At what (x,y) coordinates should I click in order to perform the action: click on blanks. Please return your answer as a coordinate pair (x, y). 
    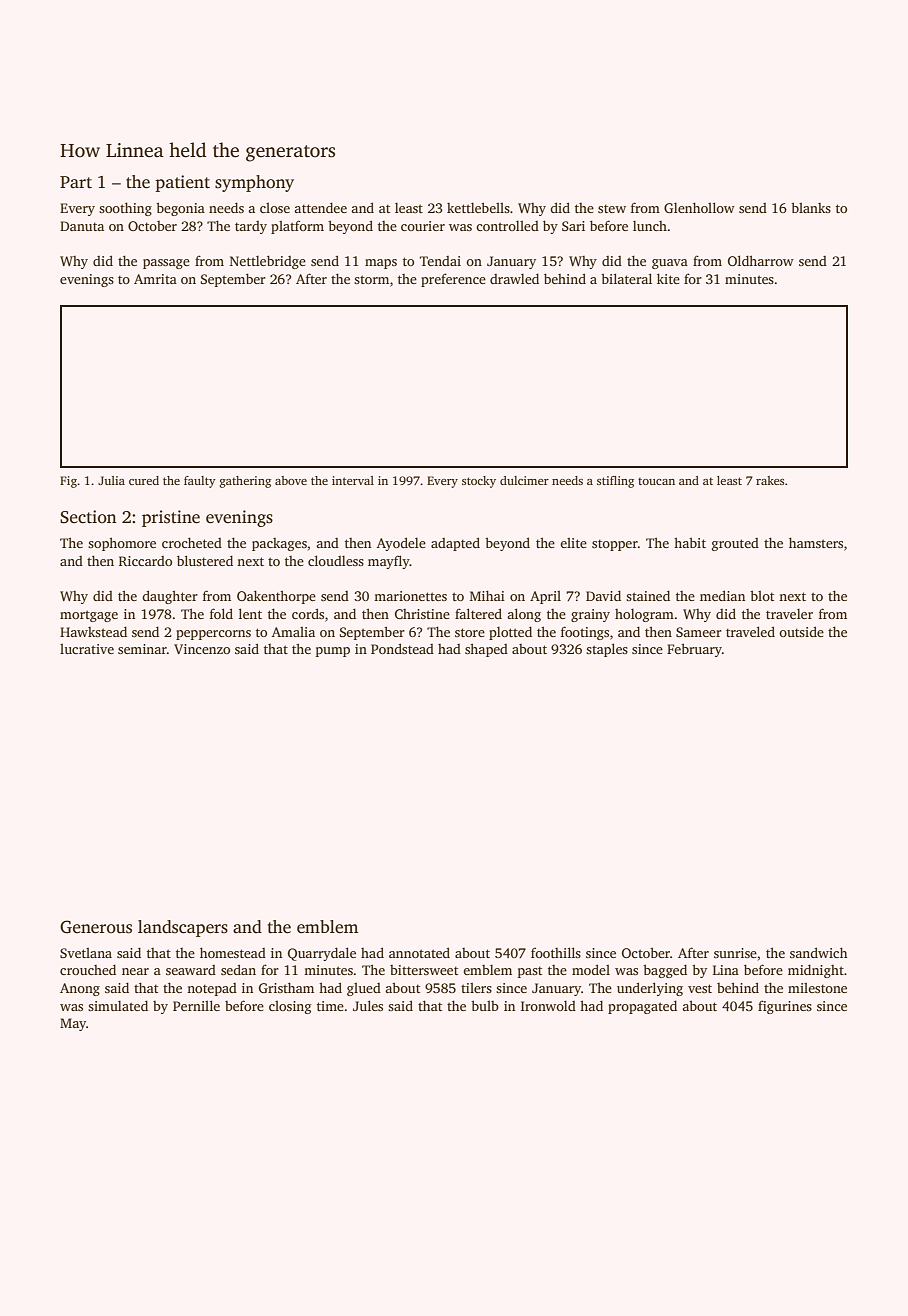
    Looking at the image, I should click on (811, 207).
